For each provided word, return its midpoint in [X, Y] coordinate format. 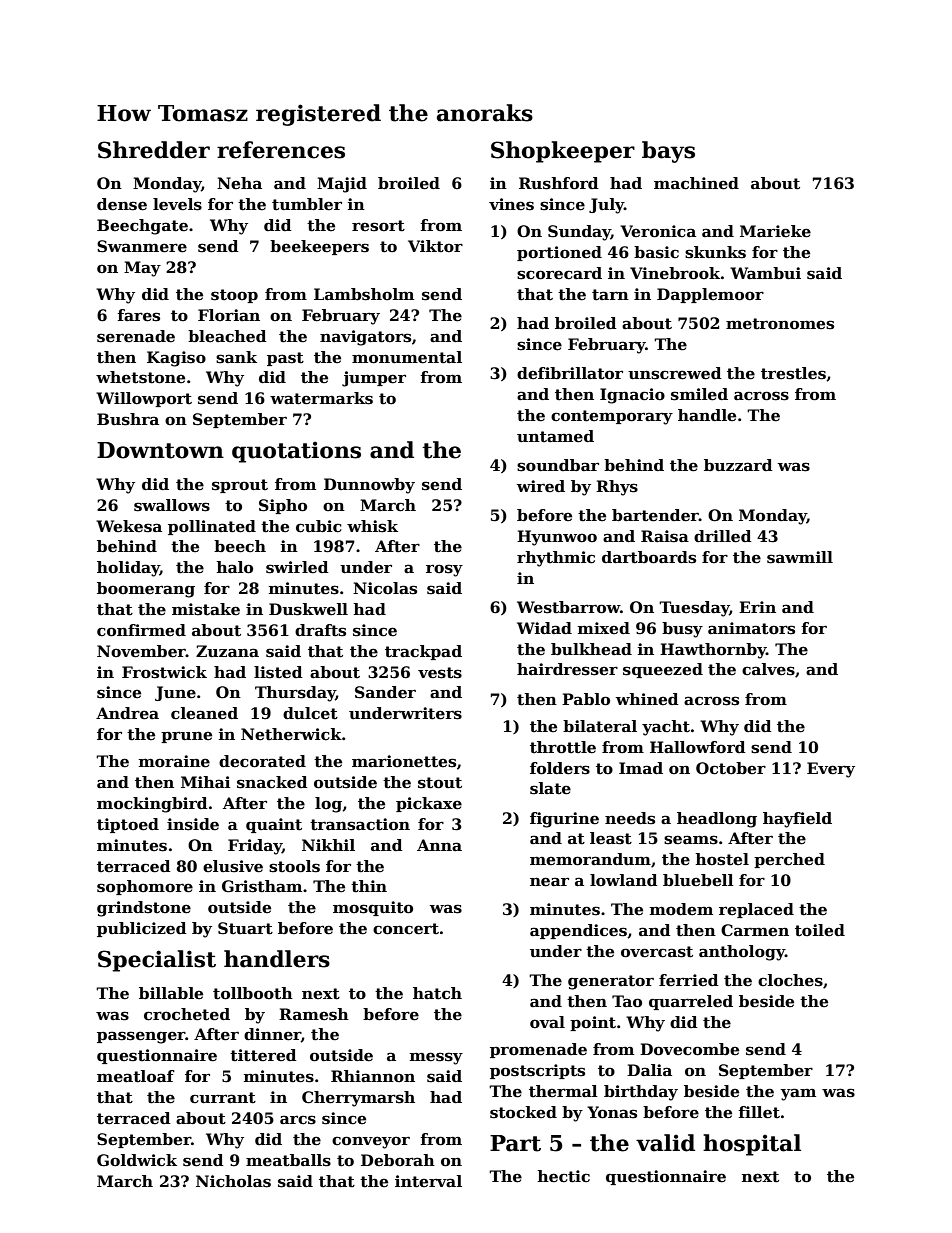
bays [668, 152]
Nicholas [233, 1181]
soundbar [558, 465]
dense [122, 204]
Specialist [157, 961]
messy [436, 1058]
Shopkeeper [563, 152]
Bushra [128, 419]
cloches [790, 980]
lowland [624, 880]
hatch [437, 993]
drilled [723, 536]
